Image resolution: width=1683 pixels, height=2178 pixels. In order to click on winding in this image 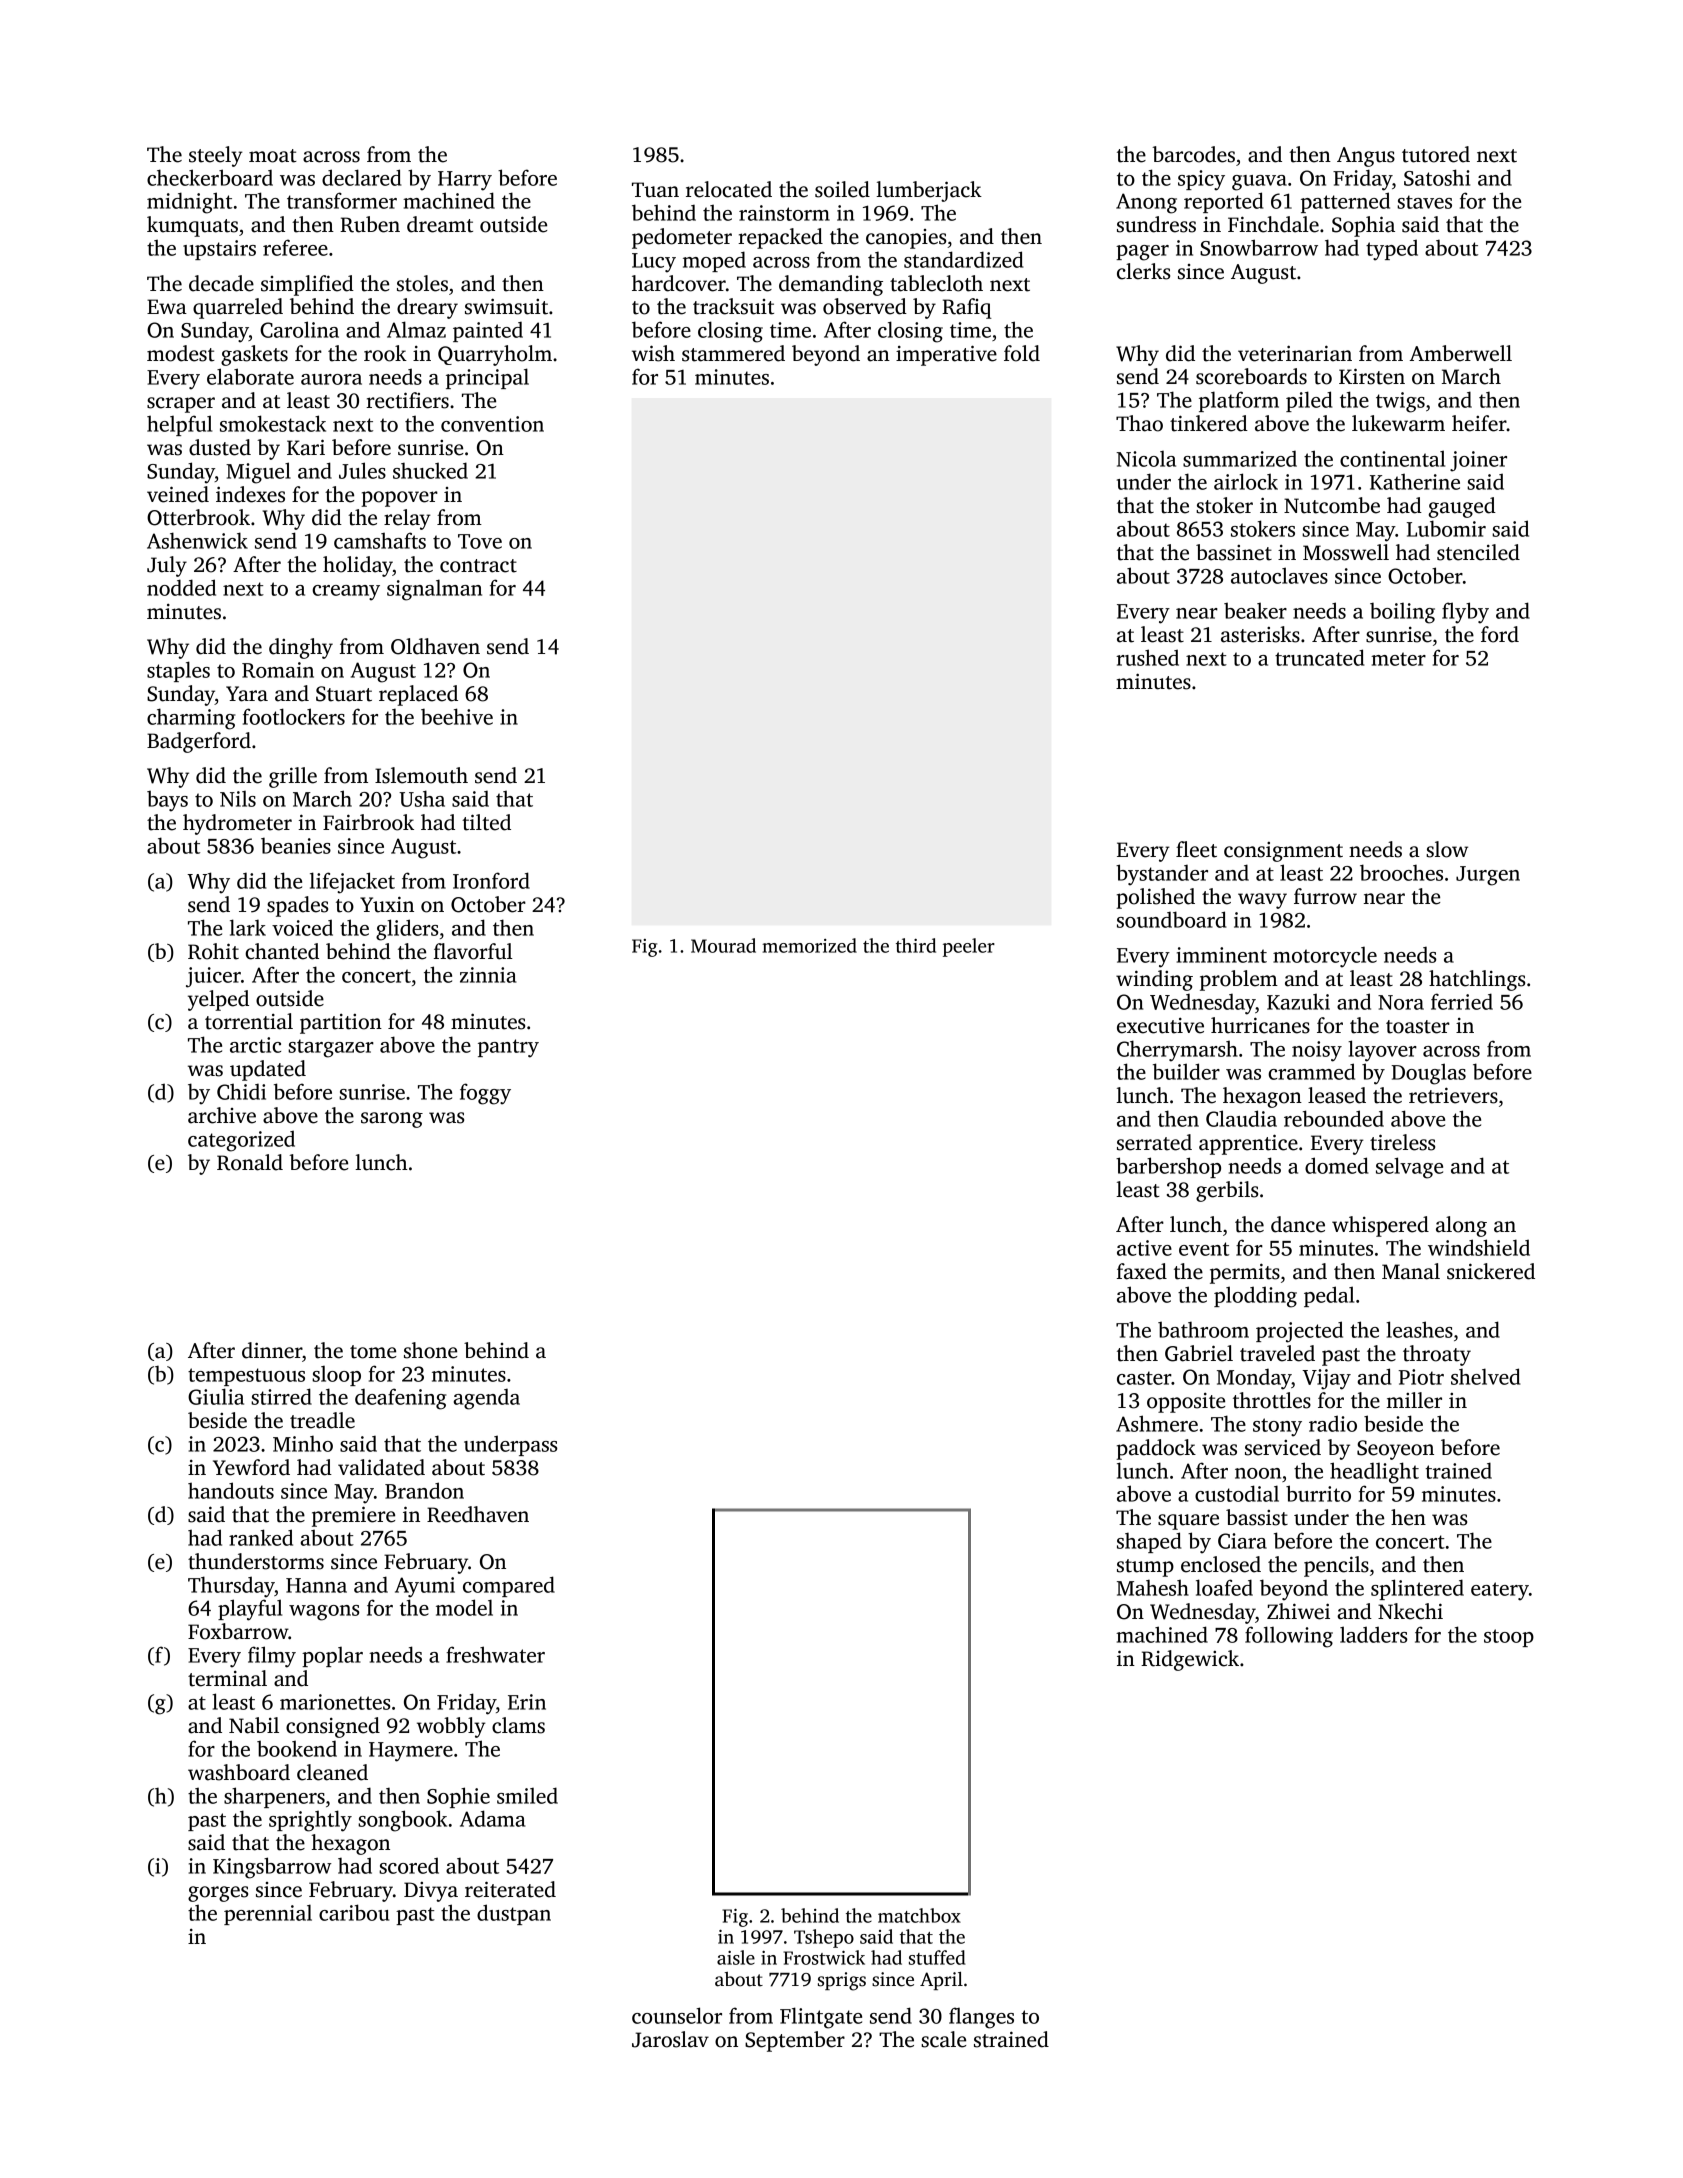, I will do `click(1154, 980)`.
